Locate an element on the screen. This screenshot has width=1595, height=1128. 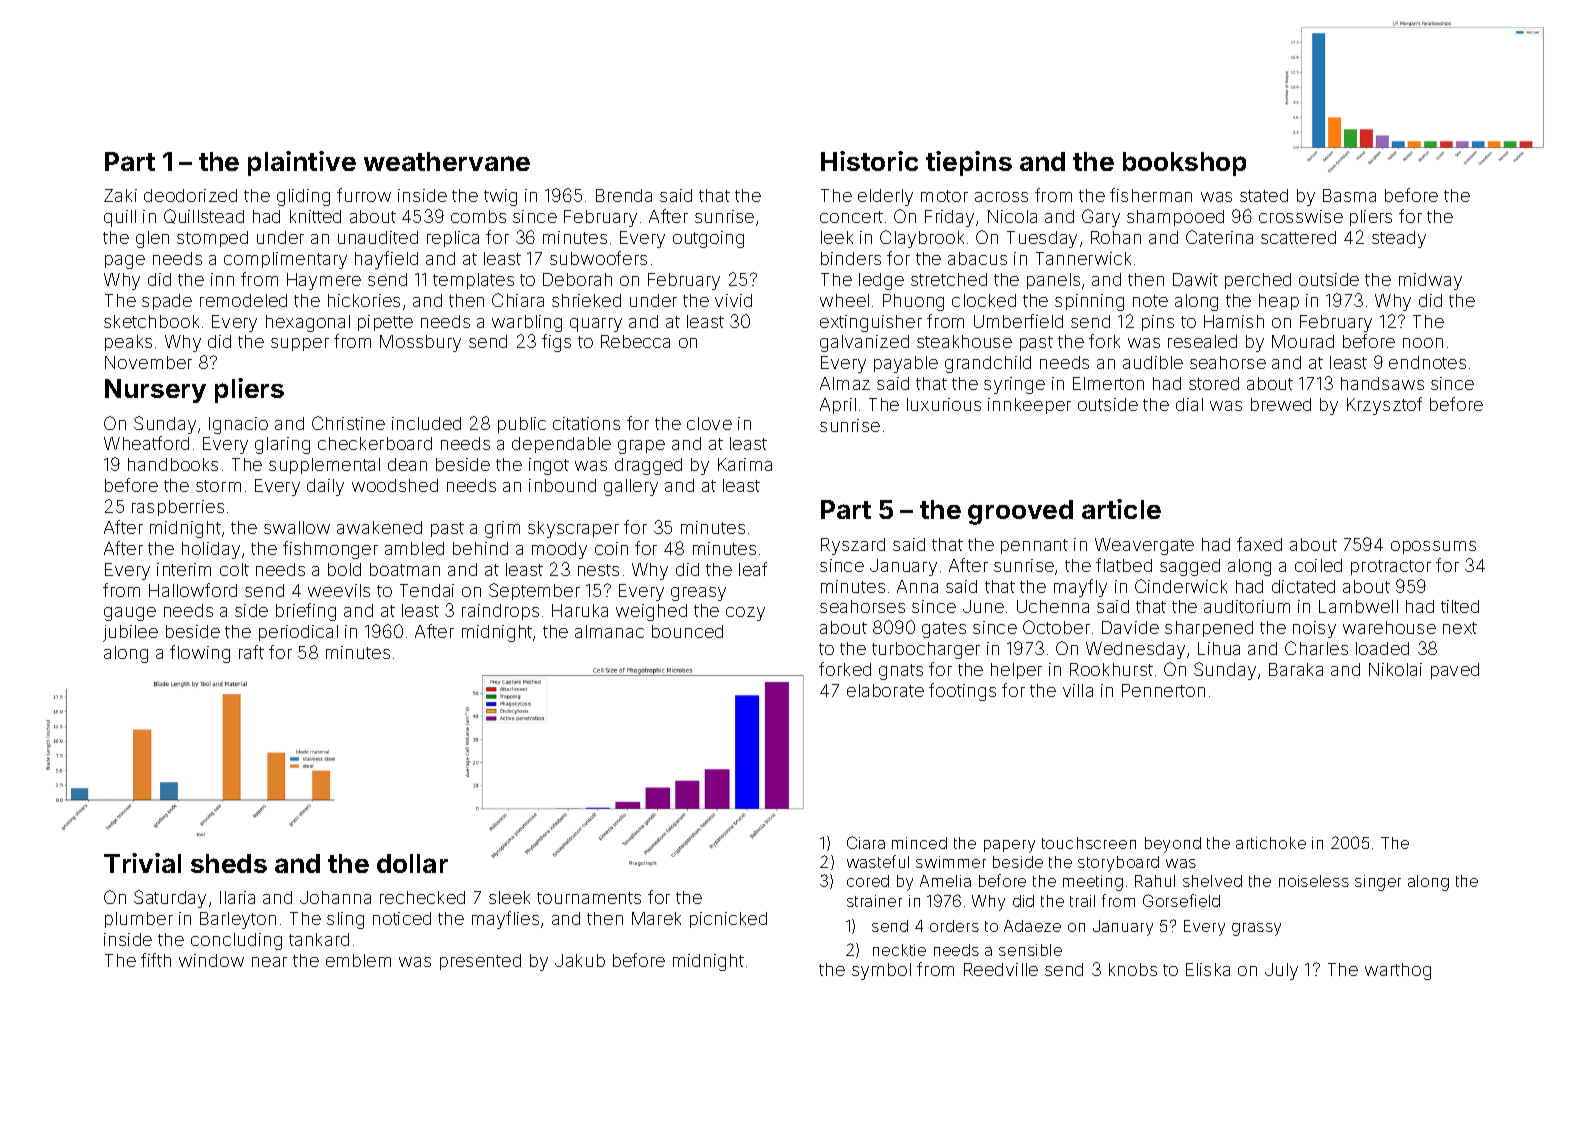
stored is located at coordinates (1214, 383).
